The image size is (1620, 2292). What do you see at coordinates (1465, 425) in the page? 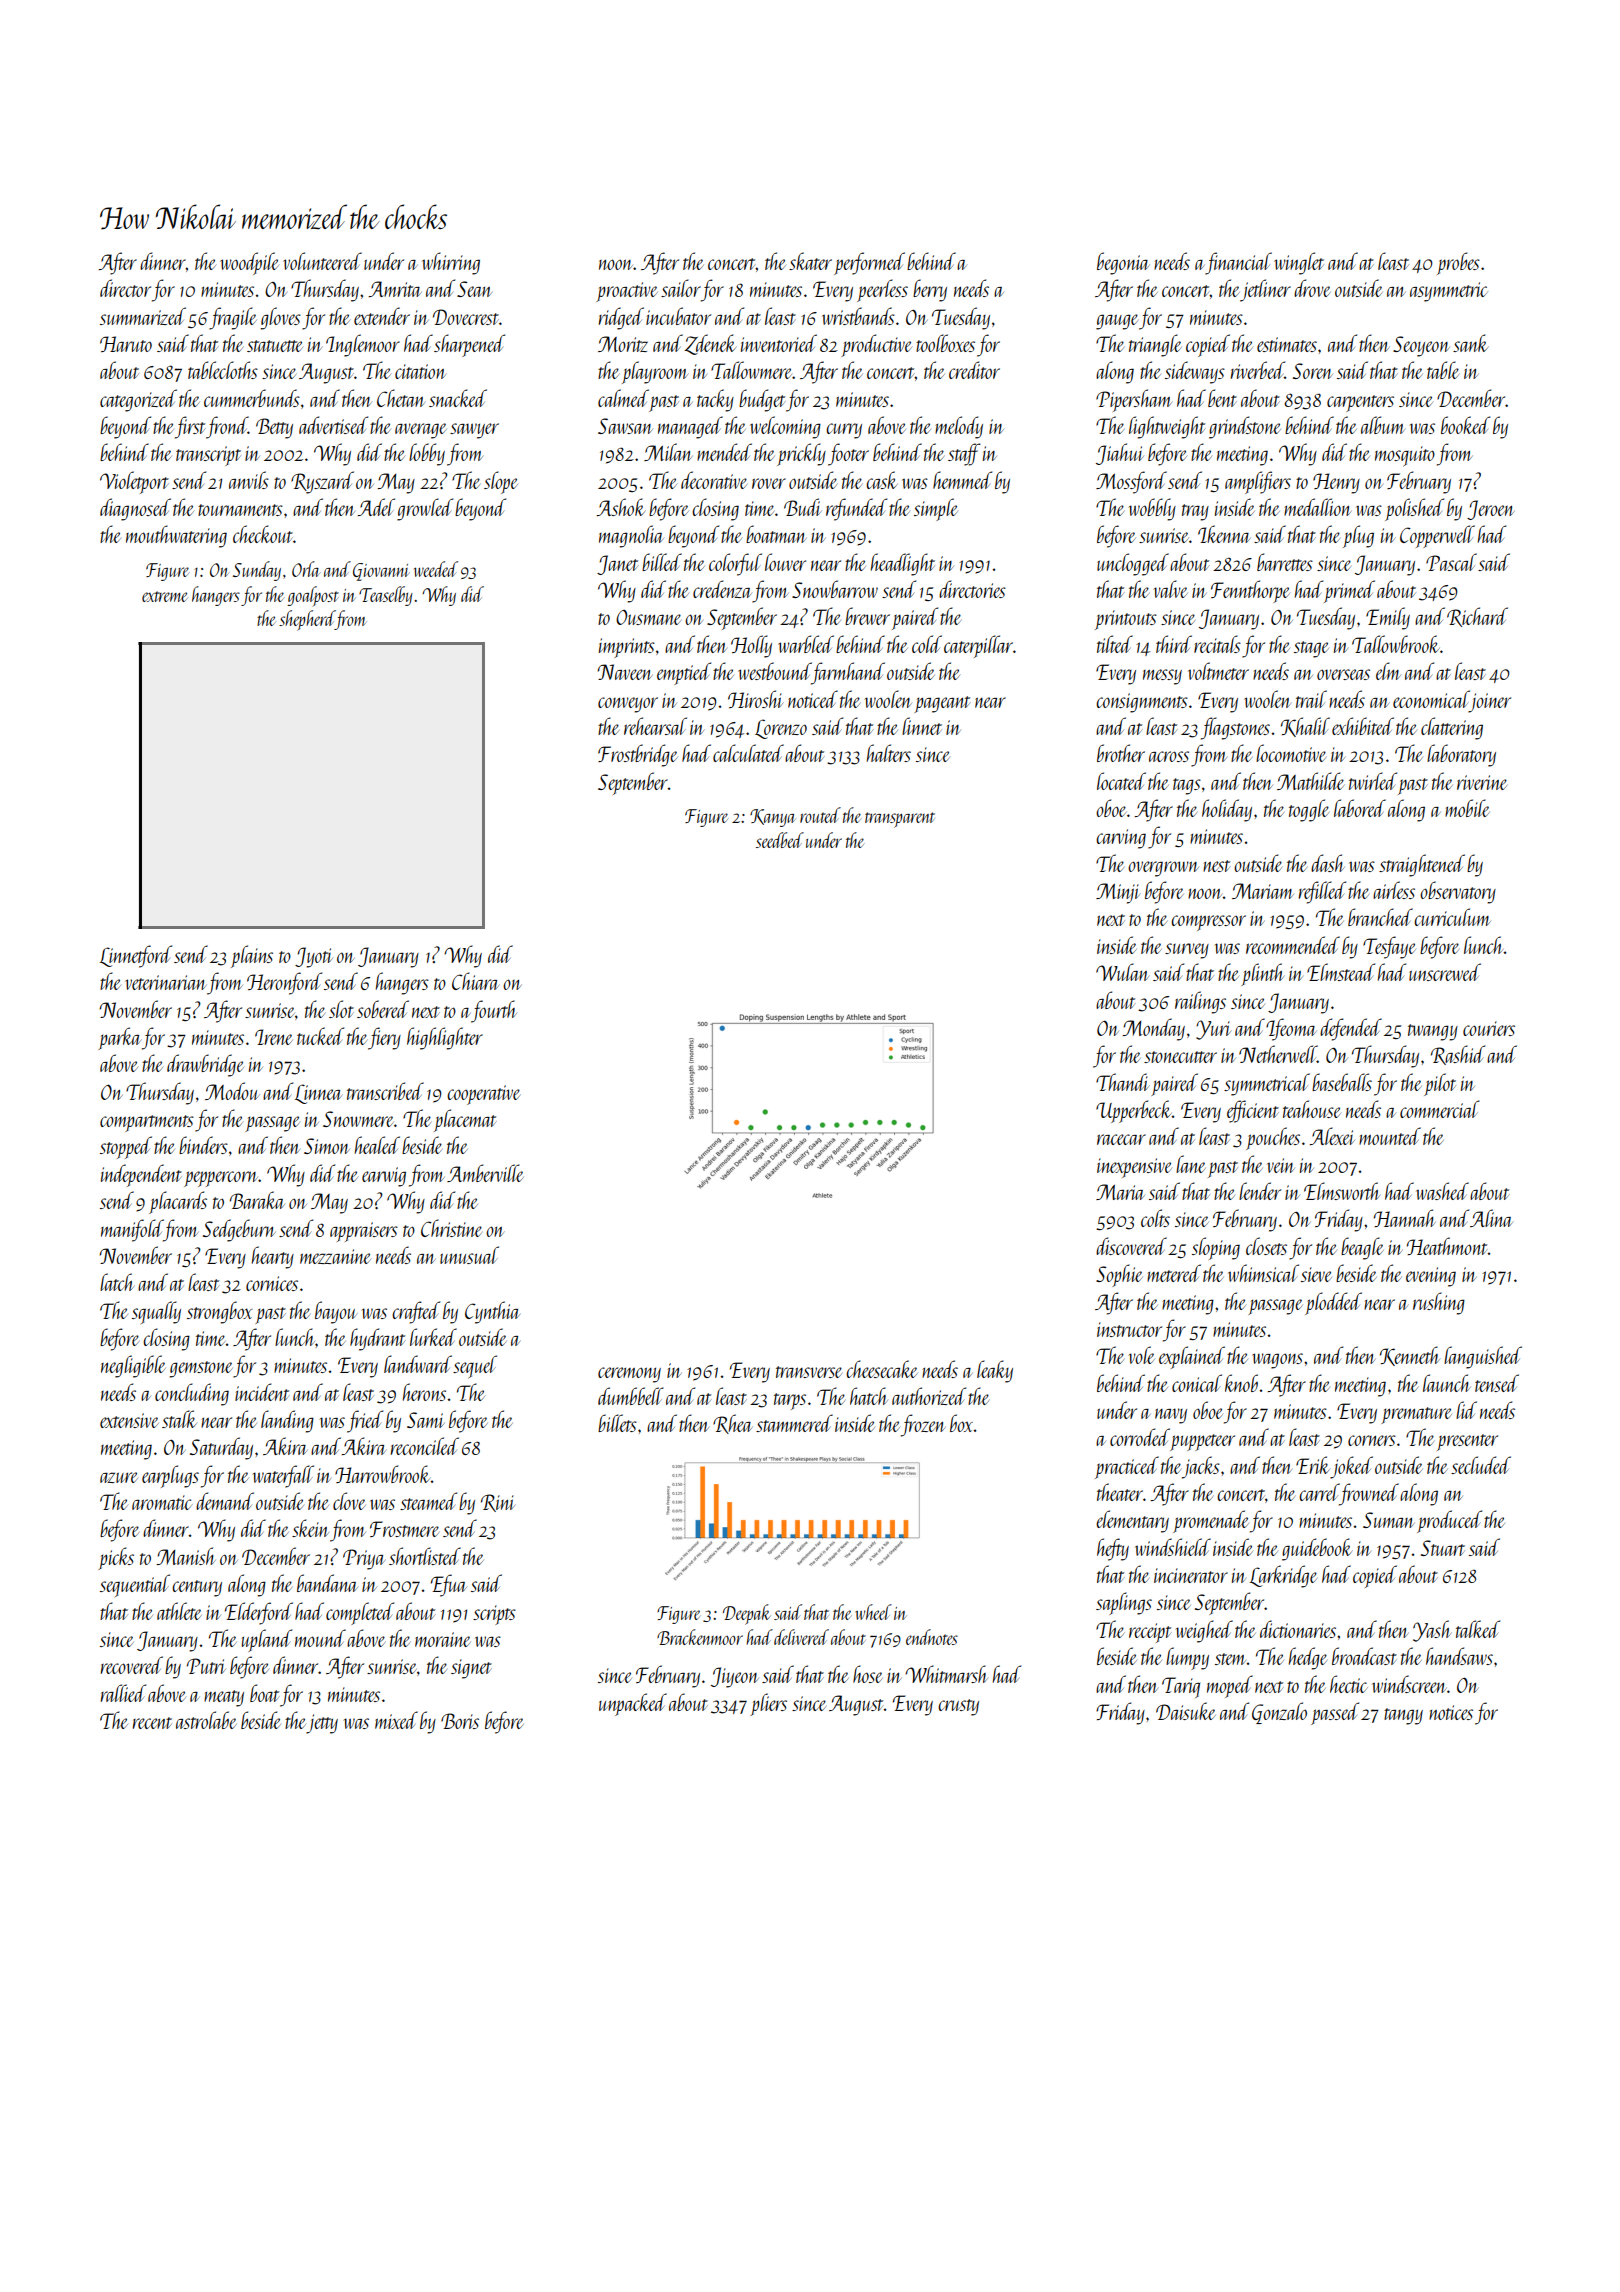
I see `booked` at bounding box center [1465, 425].
